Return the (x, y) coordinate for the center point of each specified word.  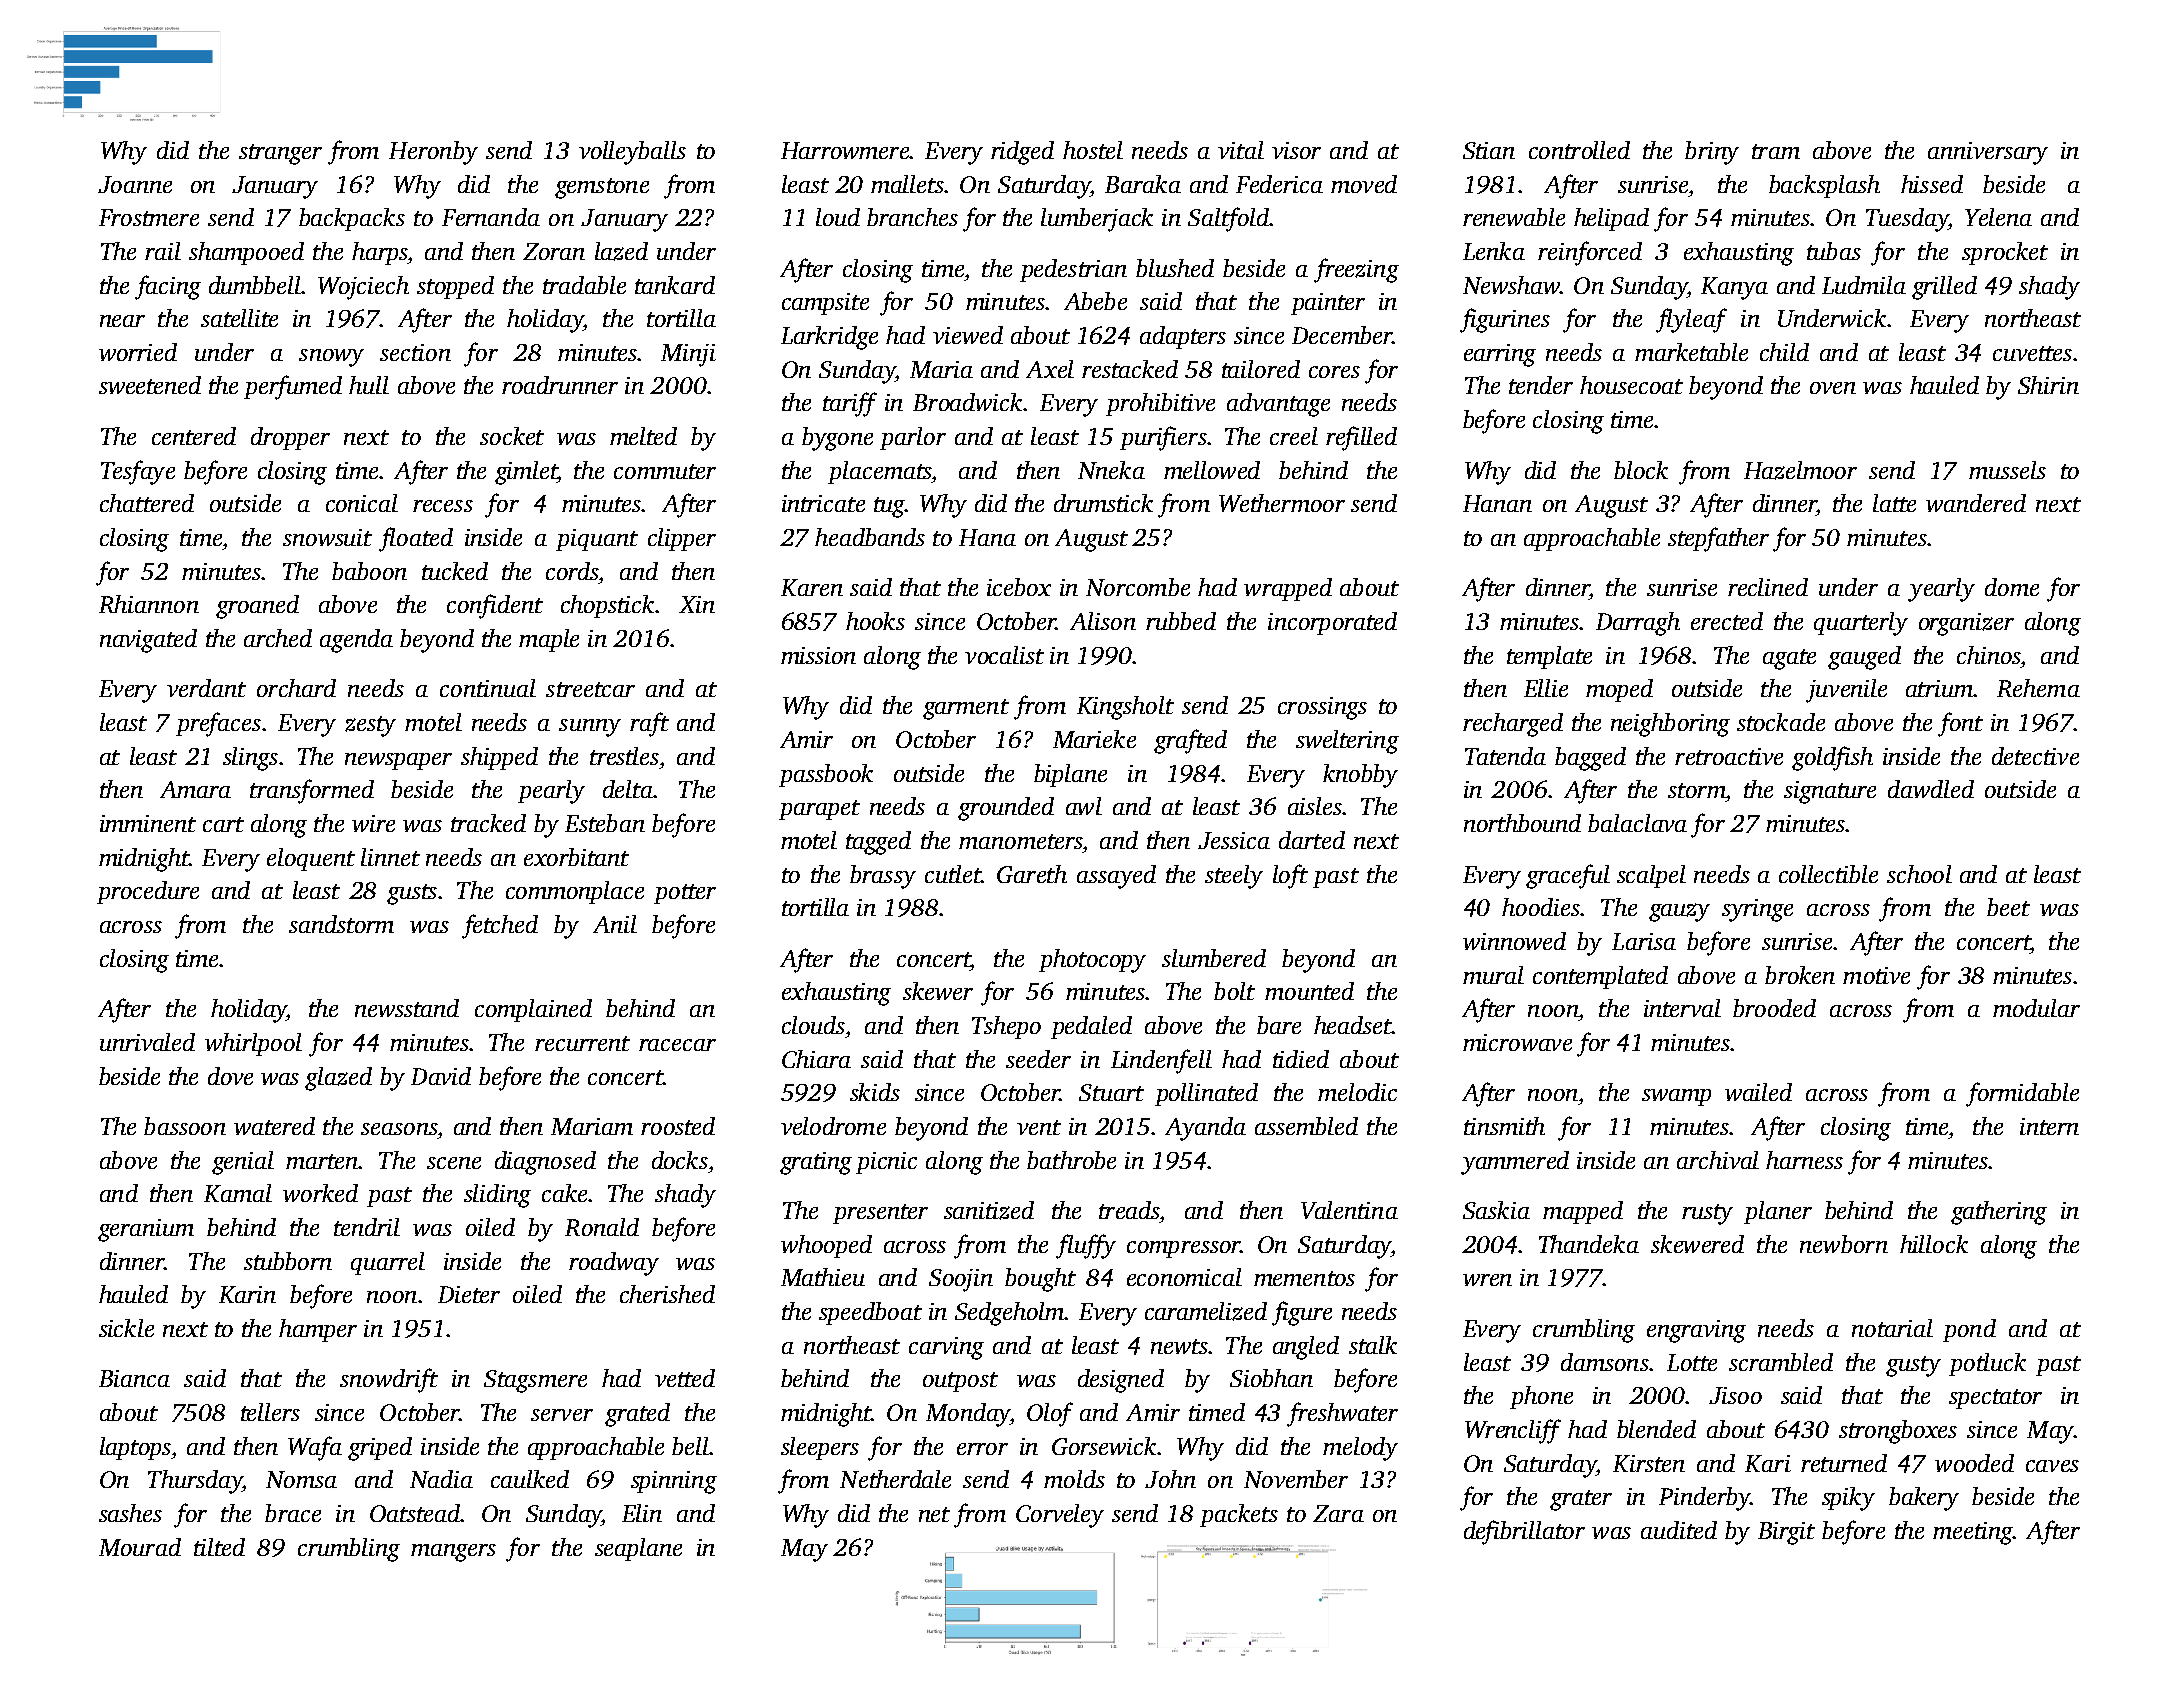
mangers (453, 1553)
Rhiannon (149, 604)
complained (533, 1010)
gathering (1999, 1213)
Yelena (1998, 217)
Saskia (1496, 1210)
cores (1334, 372)
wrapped (1288, 589)
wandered (1976, 503)
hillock (1934, 1244)
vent (1039, 1127)
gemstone (602, 188)
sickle (126, 1328)
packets (1239, 1515)
